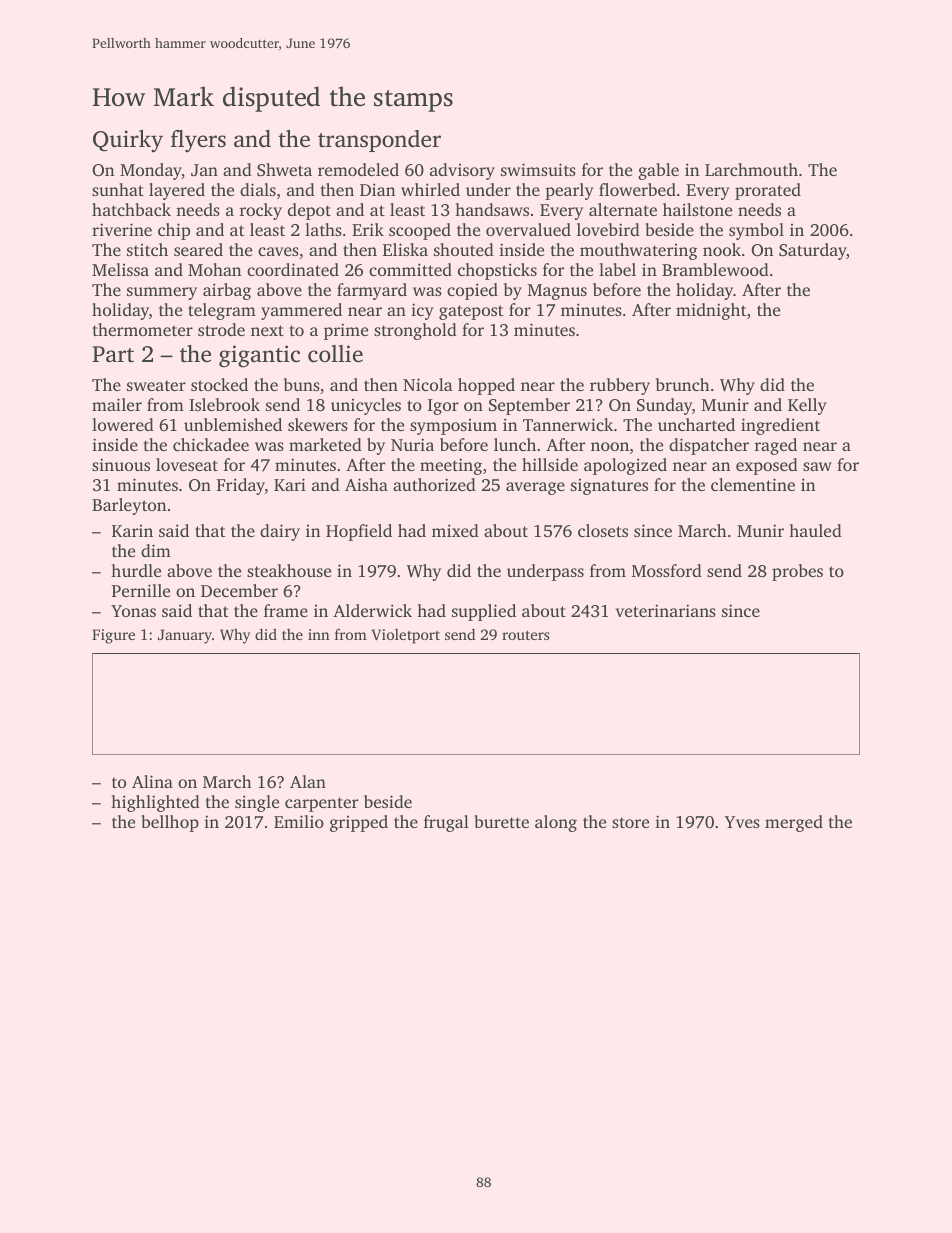 The height and width of the screenshot is (1233, 952). Describe the element at coordinates (776, 446) in the screenshot. I see `raged` at that location.
